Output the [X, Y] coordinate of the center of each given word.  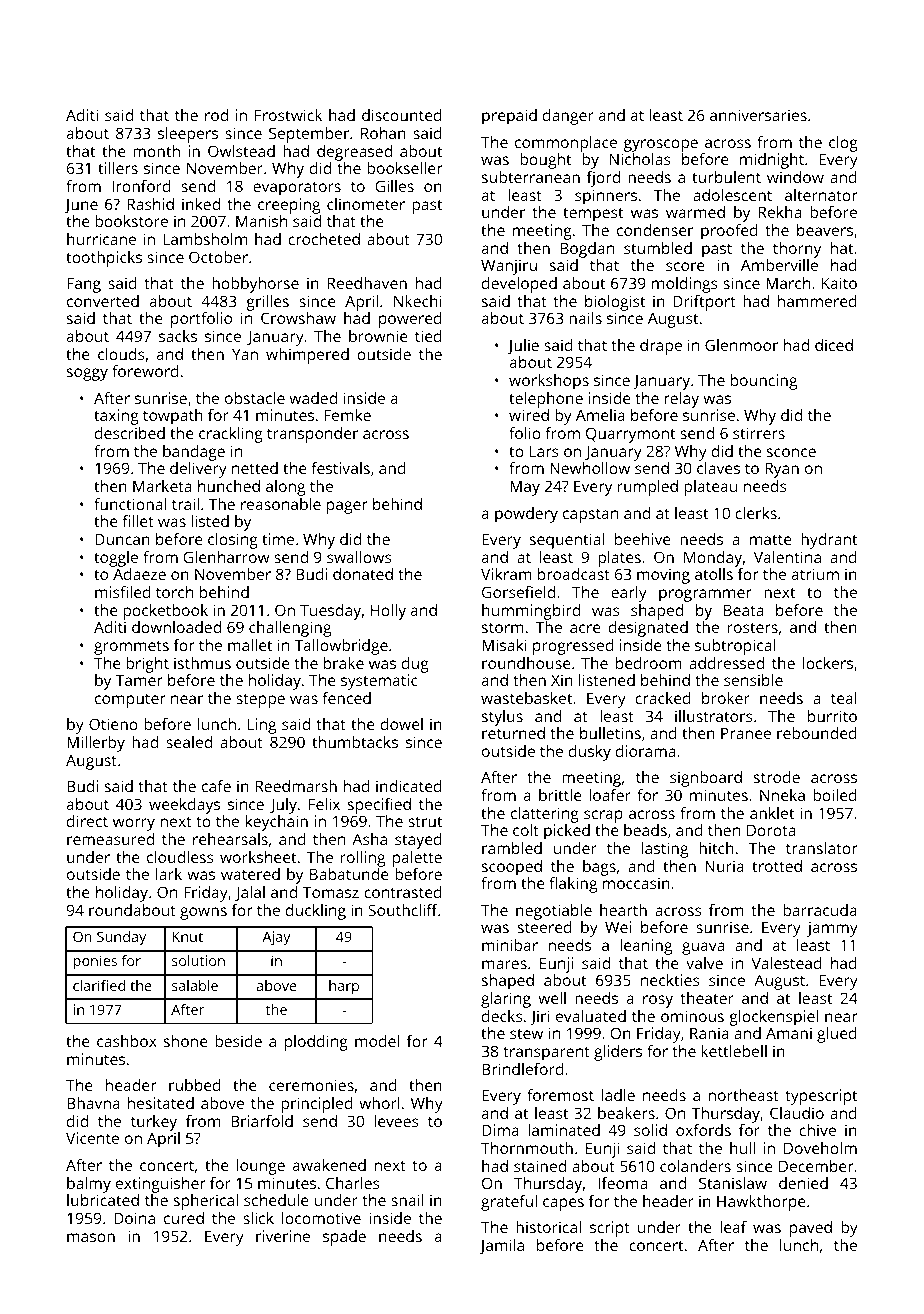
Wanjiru [509, 267]
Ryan [782, 470]
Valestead [787, 963]
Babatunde [349, 874]
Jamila [502, 1246]
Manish [261, 221]
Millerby [96, 744]
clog [843, 144]
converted [103, 301]
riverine [283, 1236]
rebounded [817, 733]
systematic [379, 682]
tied [428, 336]
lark [169, 874]
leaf [733, 1227]
